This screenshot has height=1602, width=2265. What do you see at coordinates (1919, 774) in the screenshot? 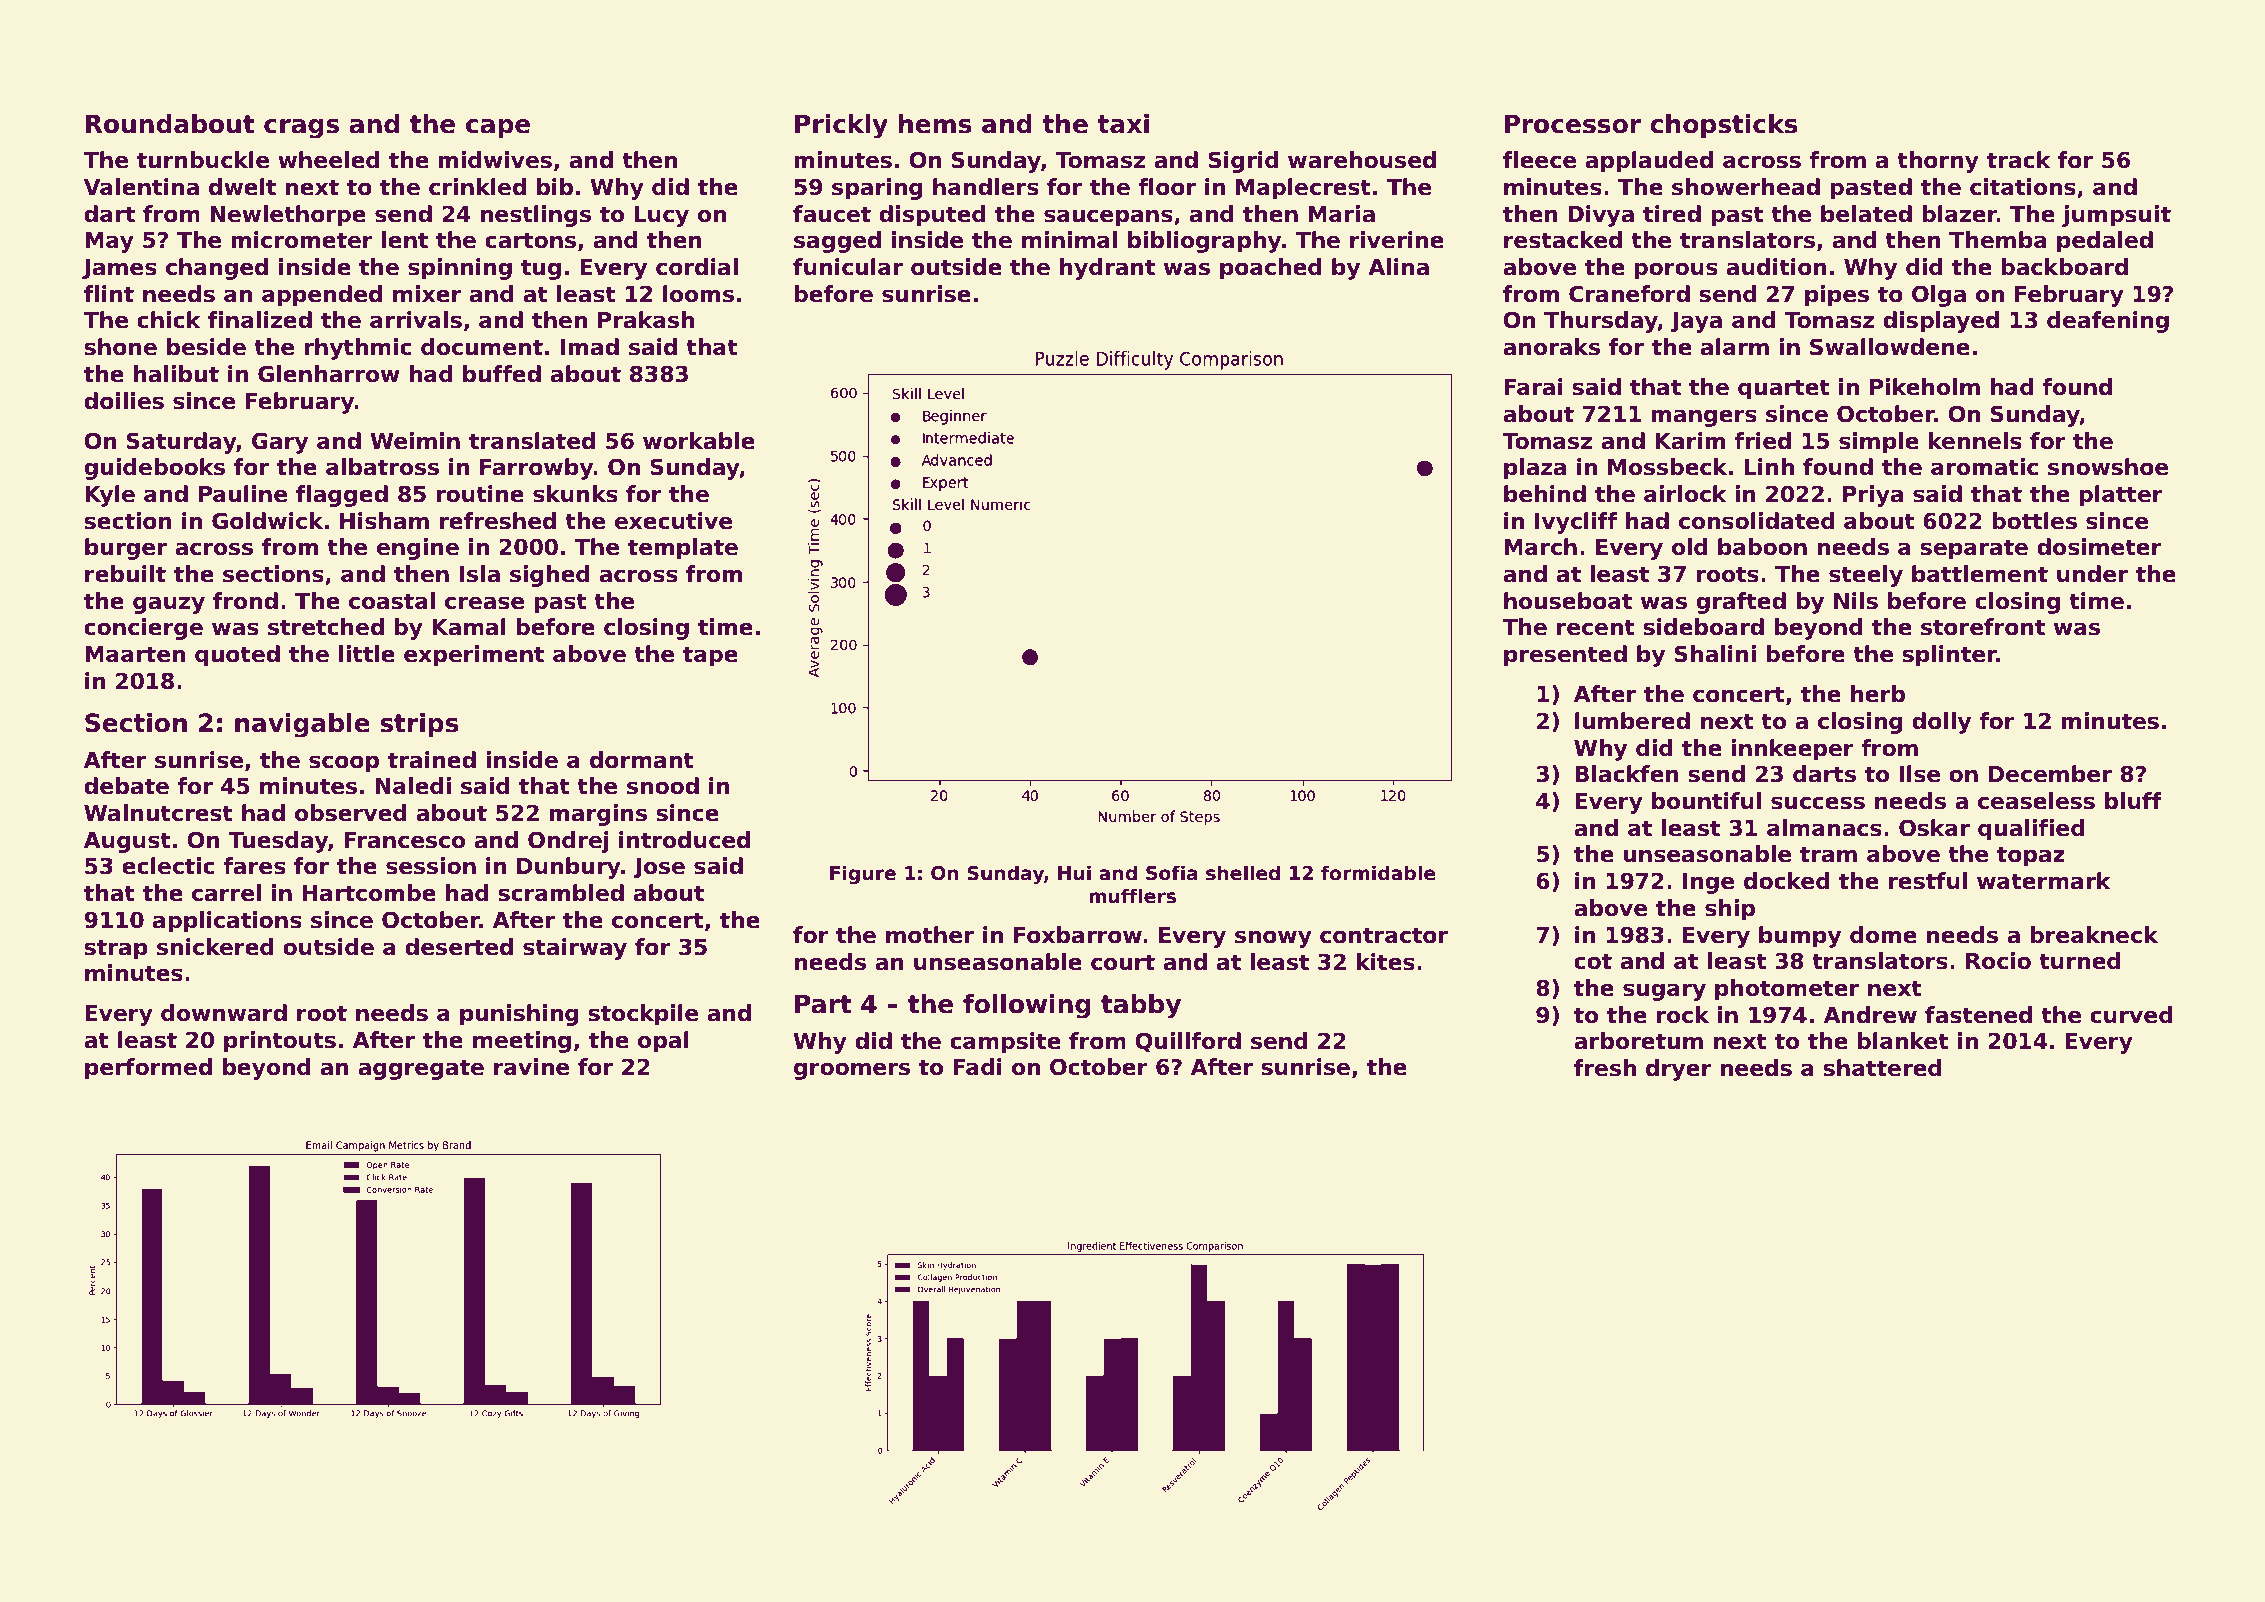
I see `Ilse` at bounding box center [1919, 774].
